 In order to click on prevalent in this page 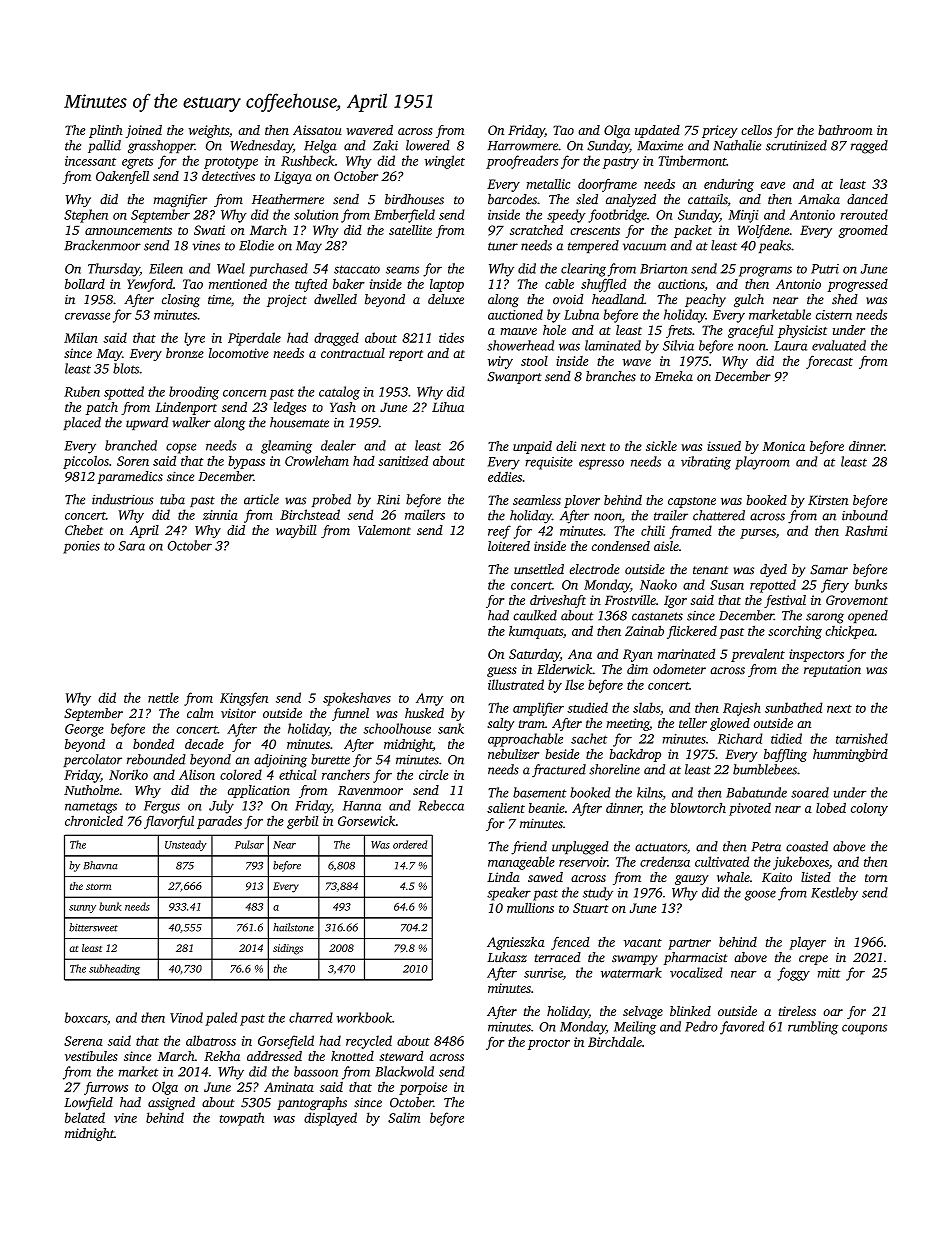, I will do `click(758, 655)`.
